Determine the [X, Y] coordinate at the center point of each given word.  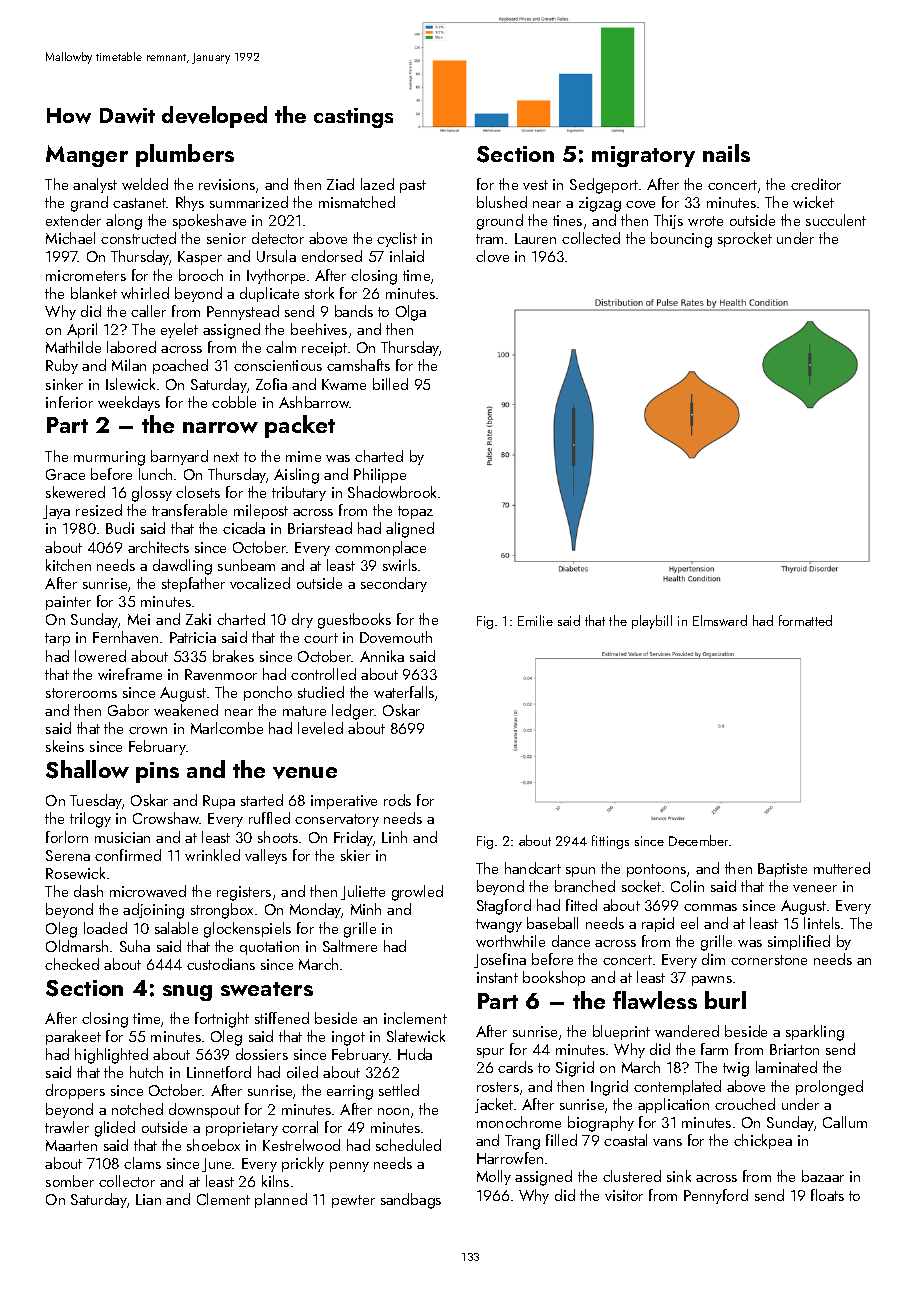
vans [667, 1142]
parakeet [73, 1037]
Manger [87, 156]
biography [601, 1124]
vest [535, 185]
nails [726, 153]
